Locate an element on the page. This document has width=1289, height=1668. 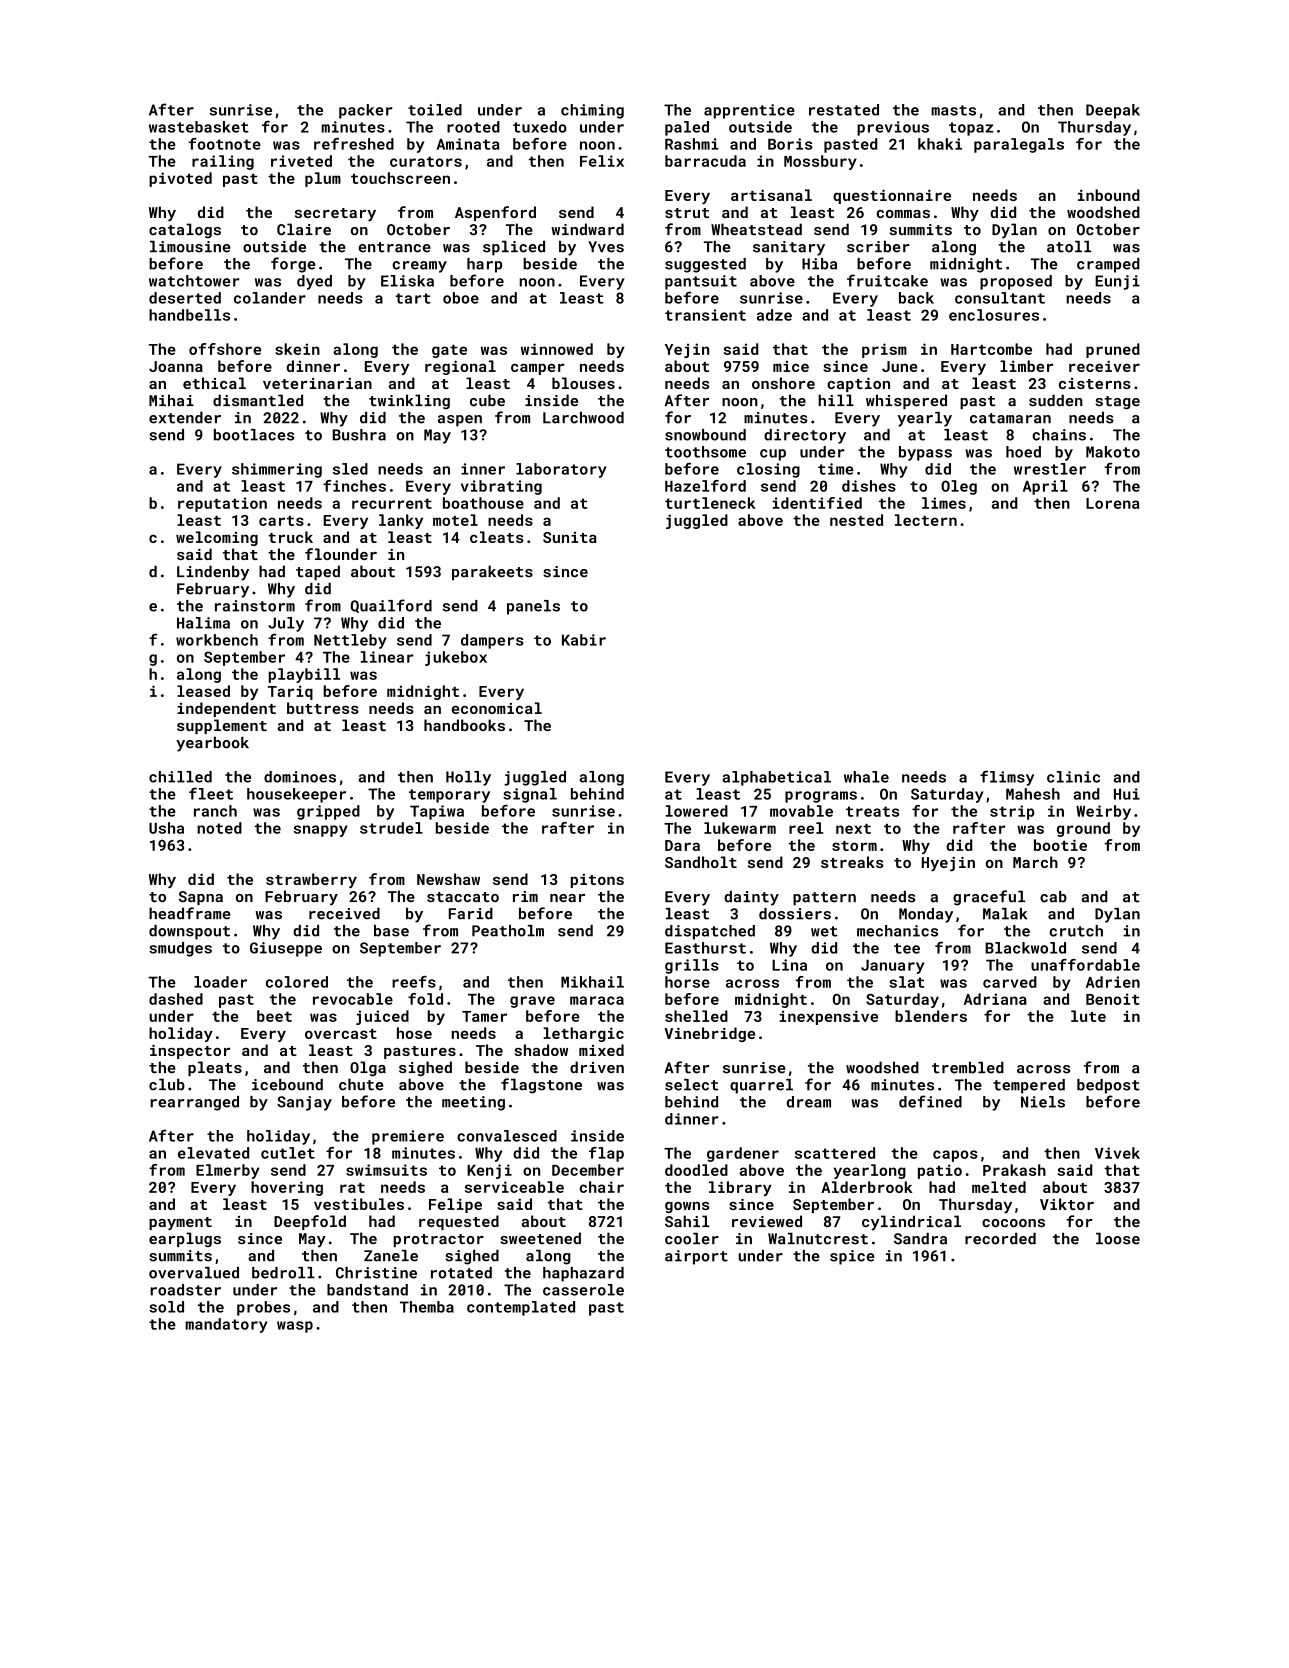
pivoted is located at coordinates (180, 179).
